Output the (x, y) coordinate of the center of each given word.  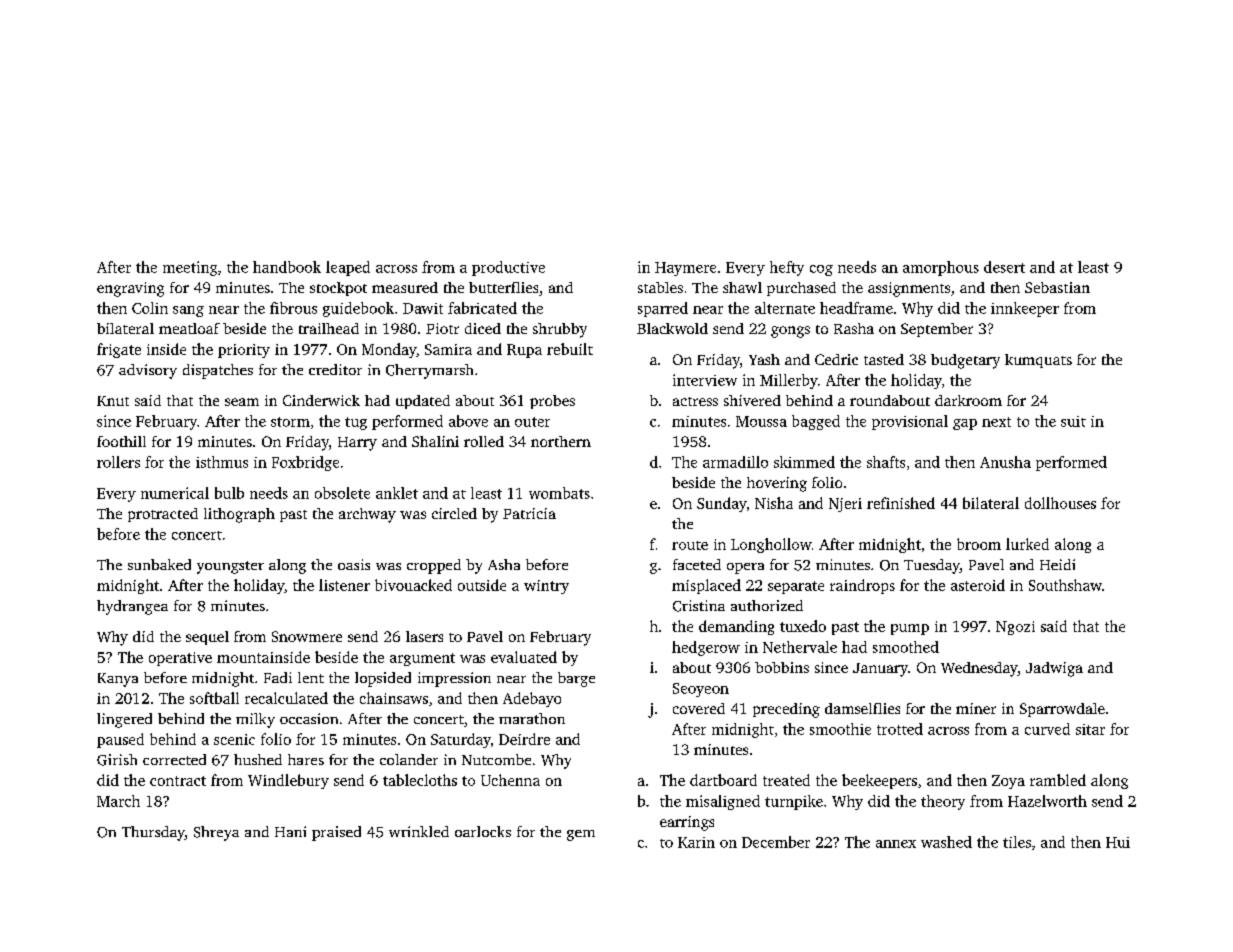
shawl (742, 287)
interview (705, 380)
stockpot (338, 289)
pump (910, 629)
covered (699, 708)
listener (344, 585)
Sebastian (1057, 287)
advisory (148, 371)
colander (409, 759)
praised (336, 833)
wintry (546, 587)
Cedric (836, 359)
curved (1047, 729)
